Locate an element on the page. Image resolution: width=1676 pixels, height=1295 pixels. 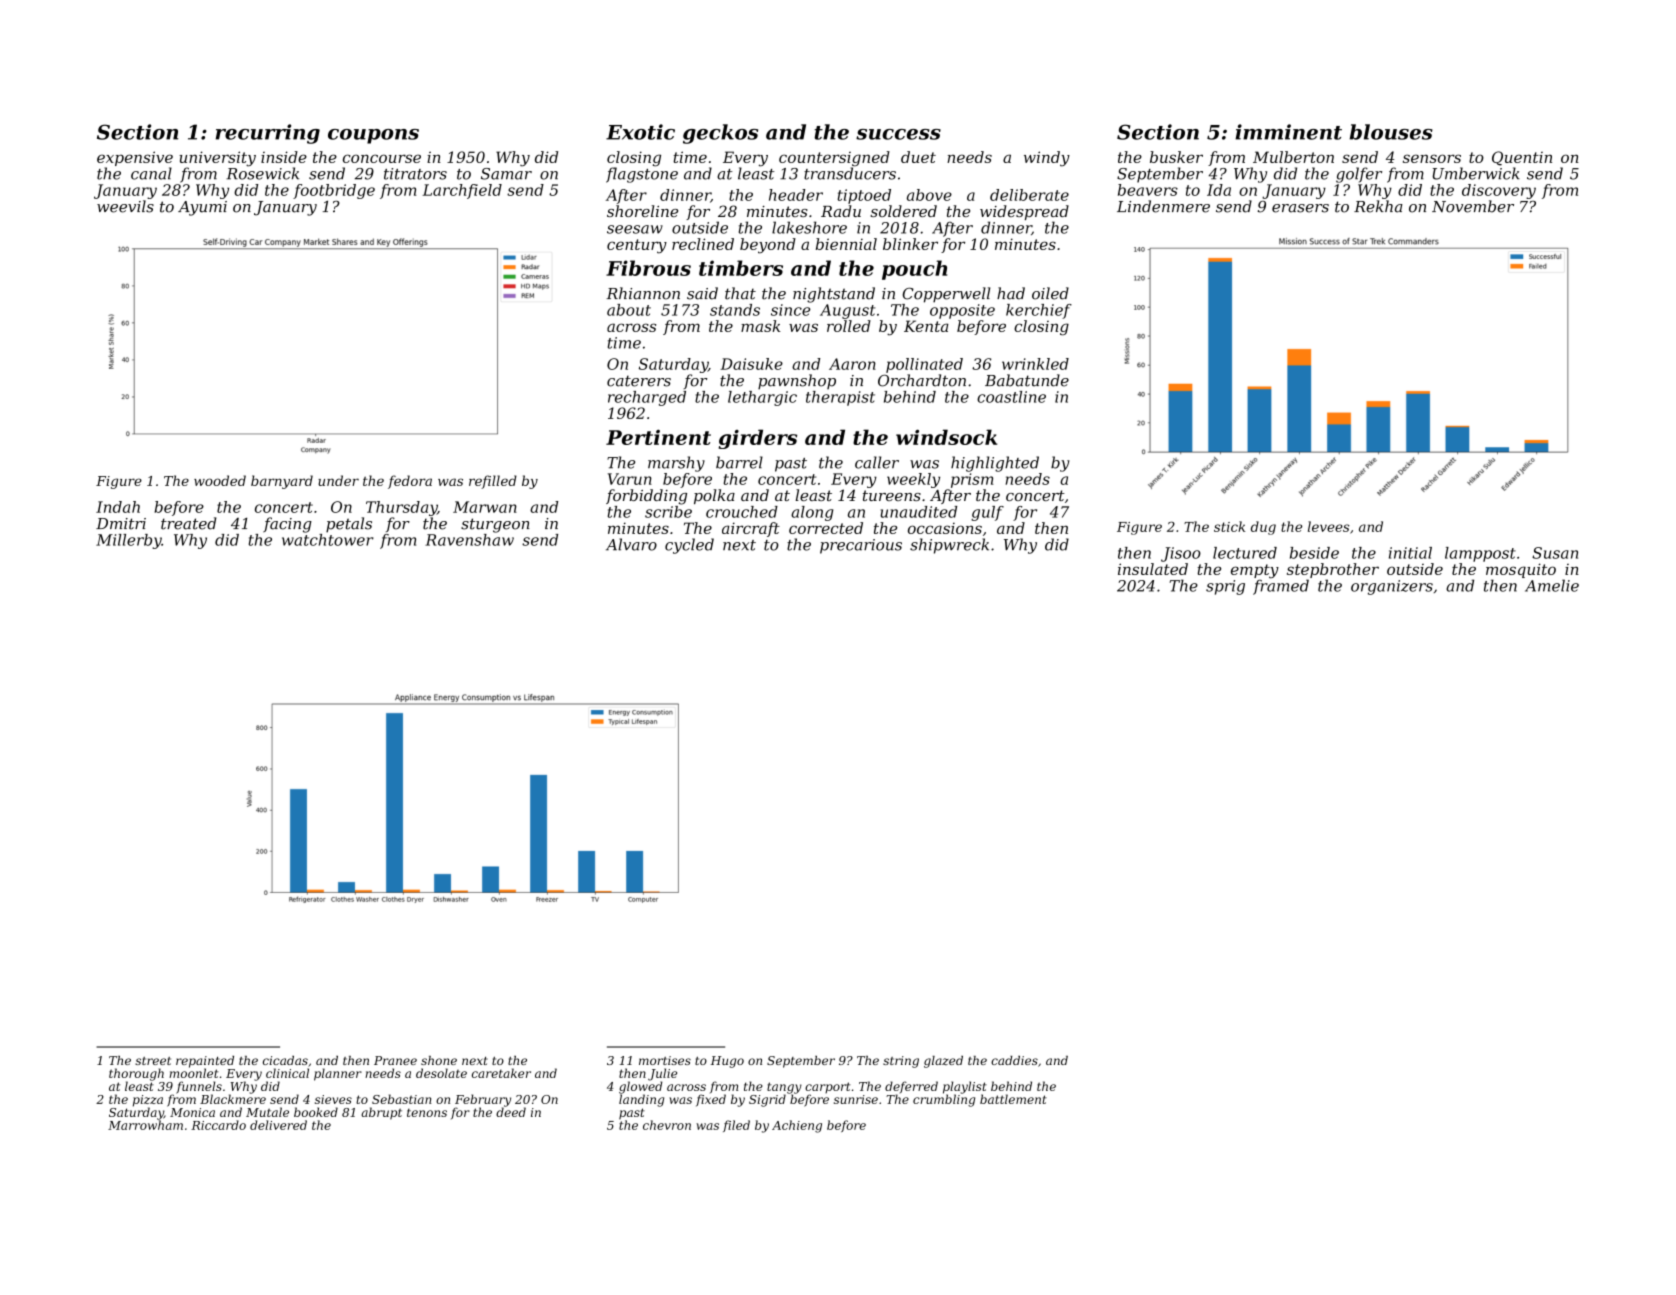
geckos is located at coordinates (720, 134).
